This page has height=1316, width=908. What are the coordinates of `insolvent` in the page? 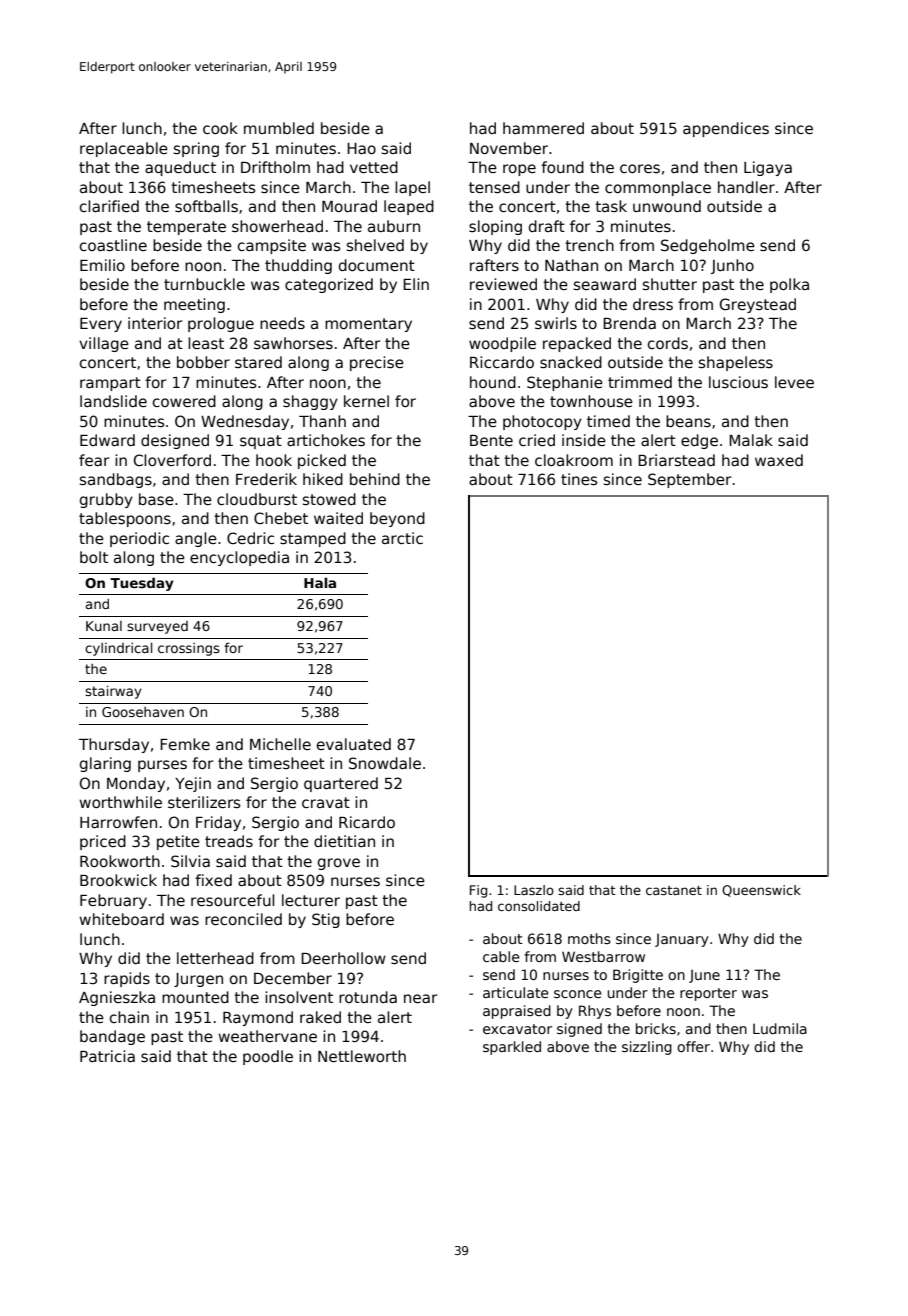 It's located at (299, 997).
